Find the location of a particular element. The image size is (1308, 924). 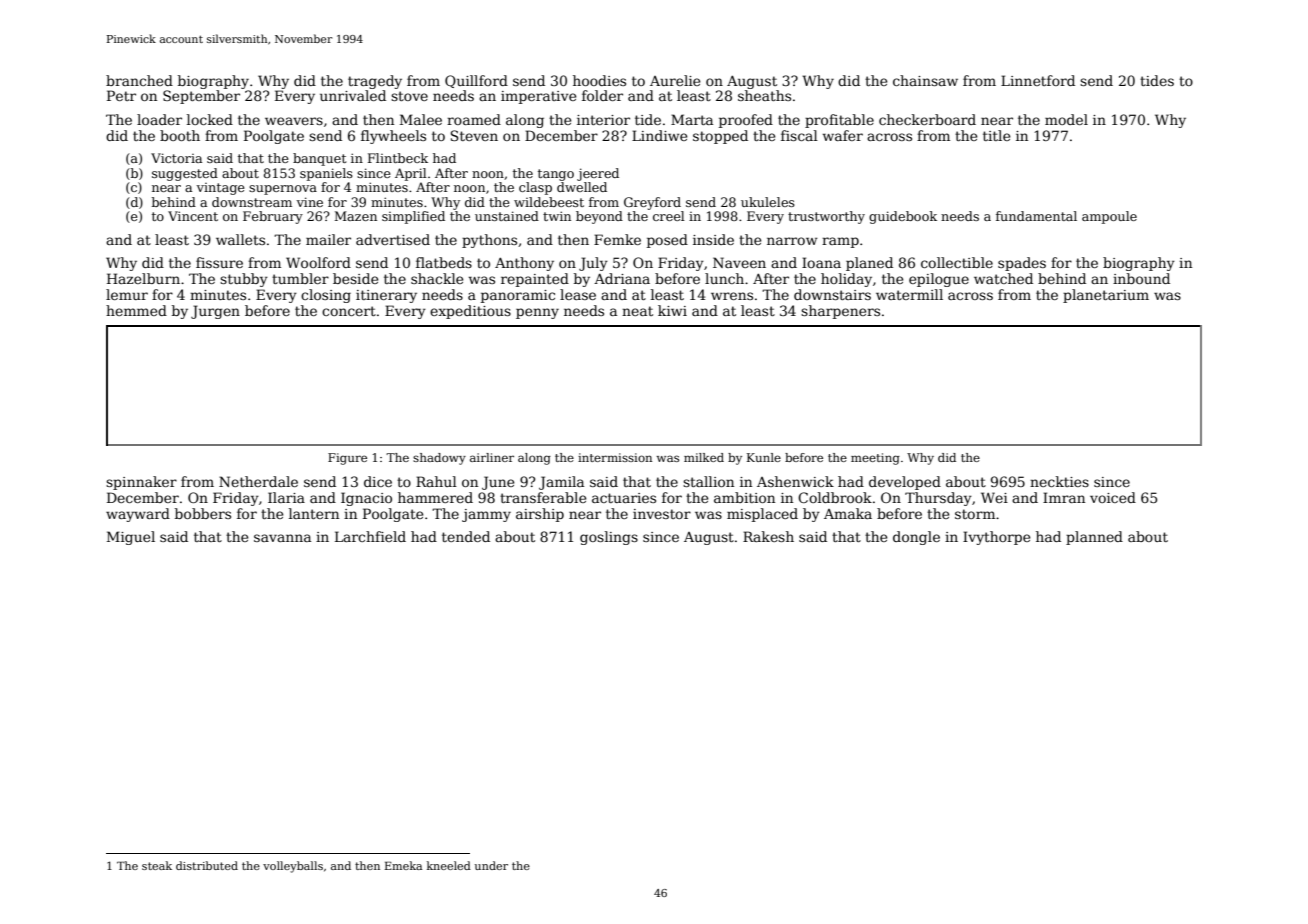

under is located at coordinates (491, 865).
